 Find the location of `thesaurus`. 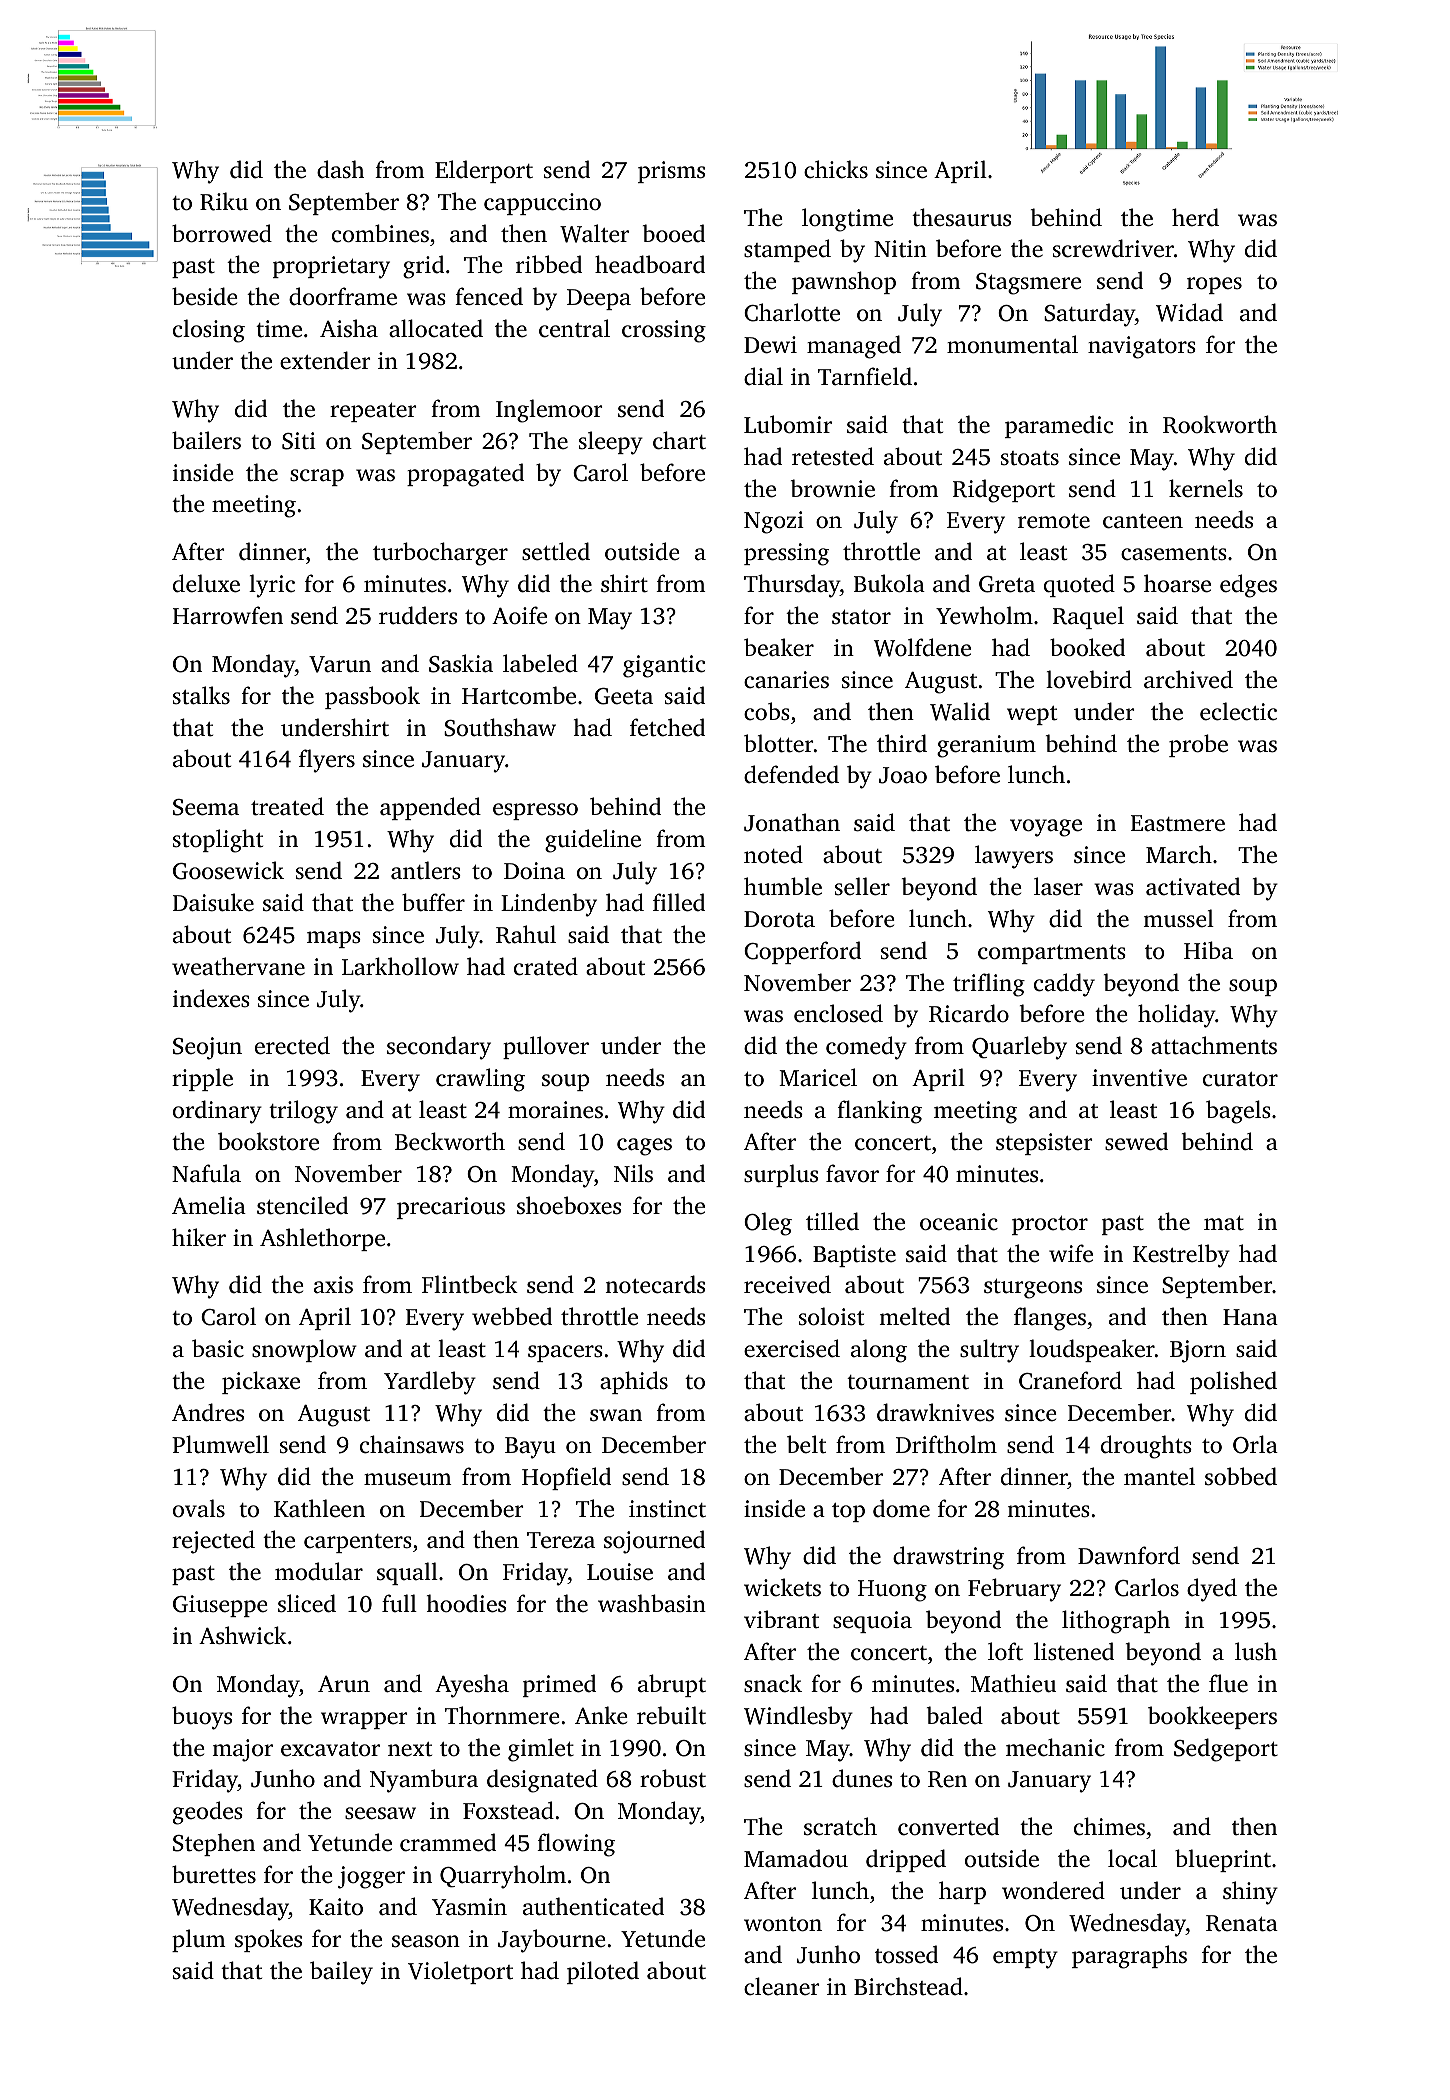

thesaurus is located at coordinates (961, 217).
